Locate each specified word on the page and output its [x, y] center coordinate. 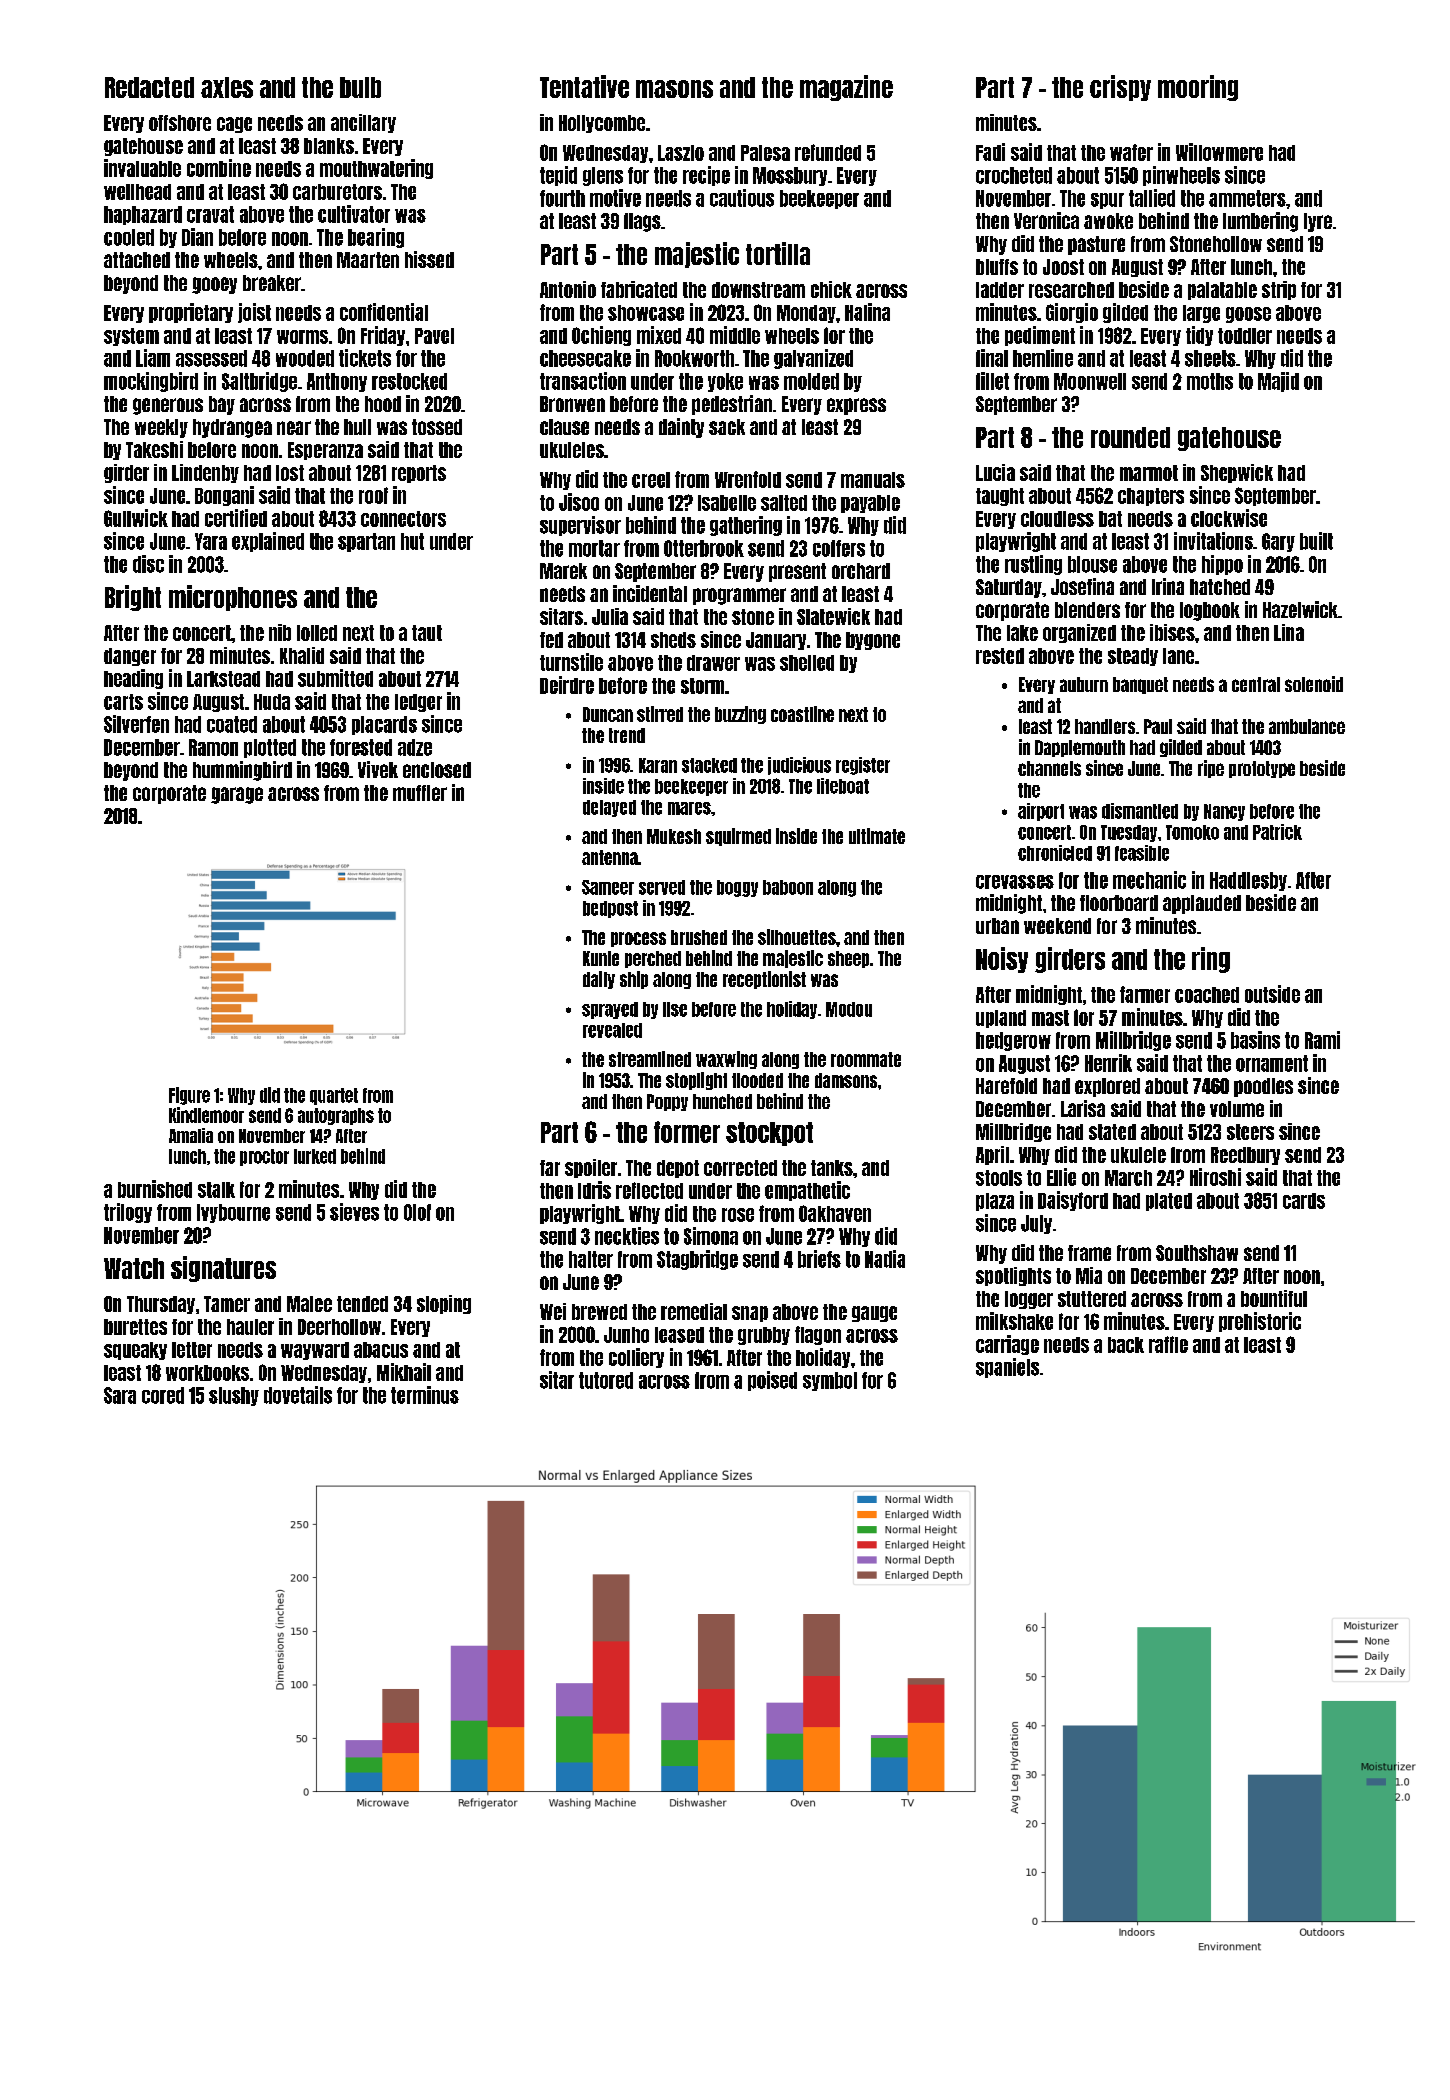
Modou [849, 1009]
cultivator [354, 214]
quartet [334, 1096]
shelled [807, 663]
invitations [1213, 541]
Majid [1278, 382]
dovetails [298, 1395]
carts [123, 702]
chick [831, 289]
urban [997, 926]
